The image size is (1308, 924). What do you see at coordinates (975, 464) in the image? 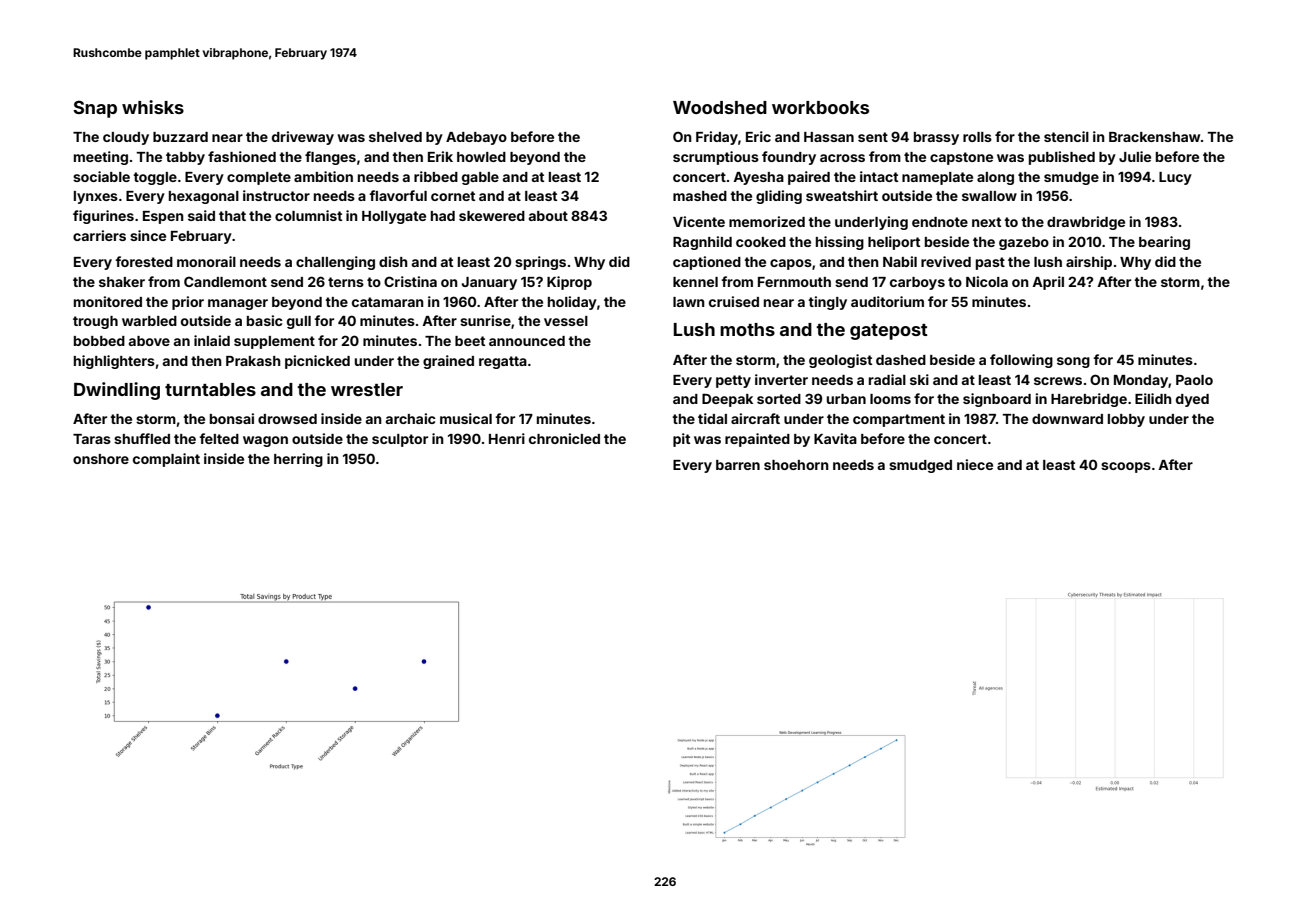
I see `niece` at bounding box center [975, 464].
